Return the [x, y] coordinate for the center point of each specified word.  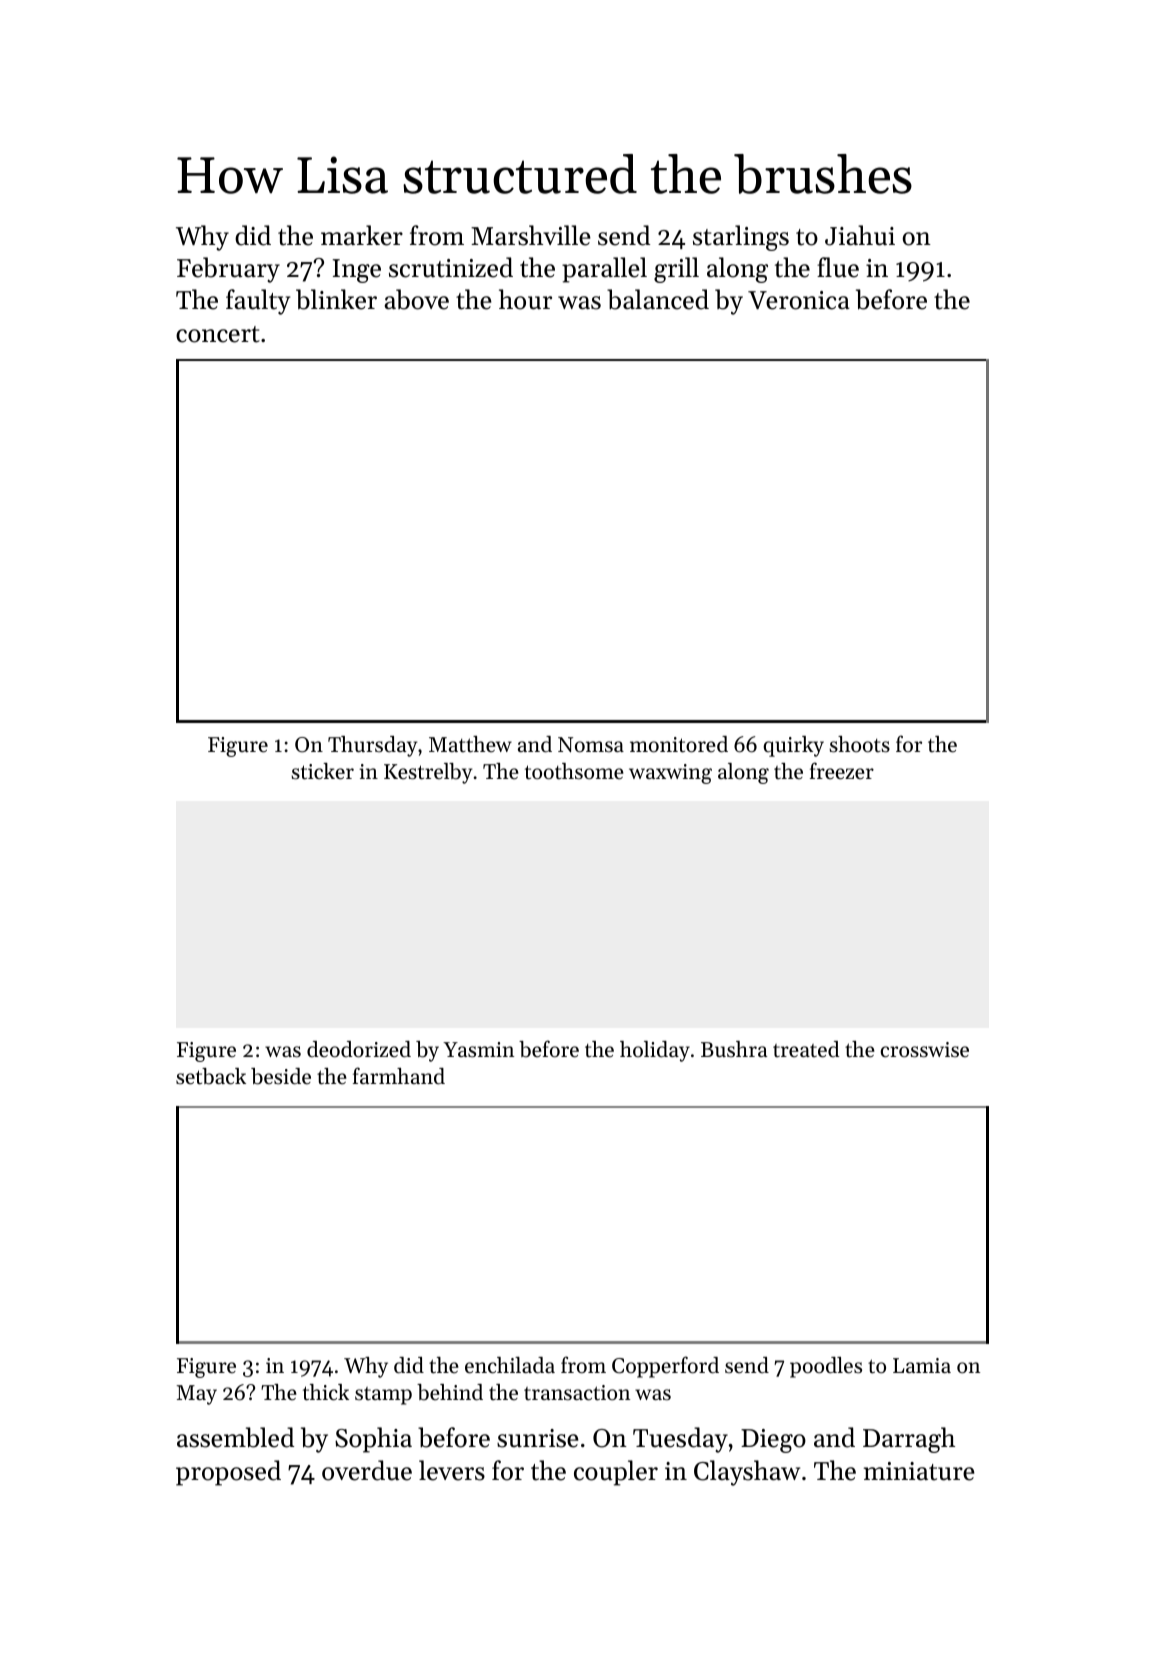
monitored [679, 744]
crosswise [925, 1050]
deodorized [359, 1049]
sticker [323, 771]
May [196, 1395]
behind [450, 1392]
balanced [658, 299]
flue [838, 267]
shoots [860, 744]
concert [218, 334]
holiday [655, 1051]
